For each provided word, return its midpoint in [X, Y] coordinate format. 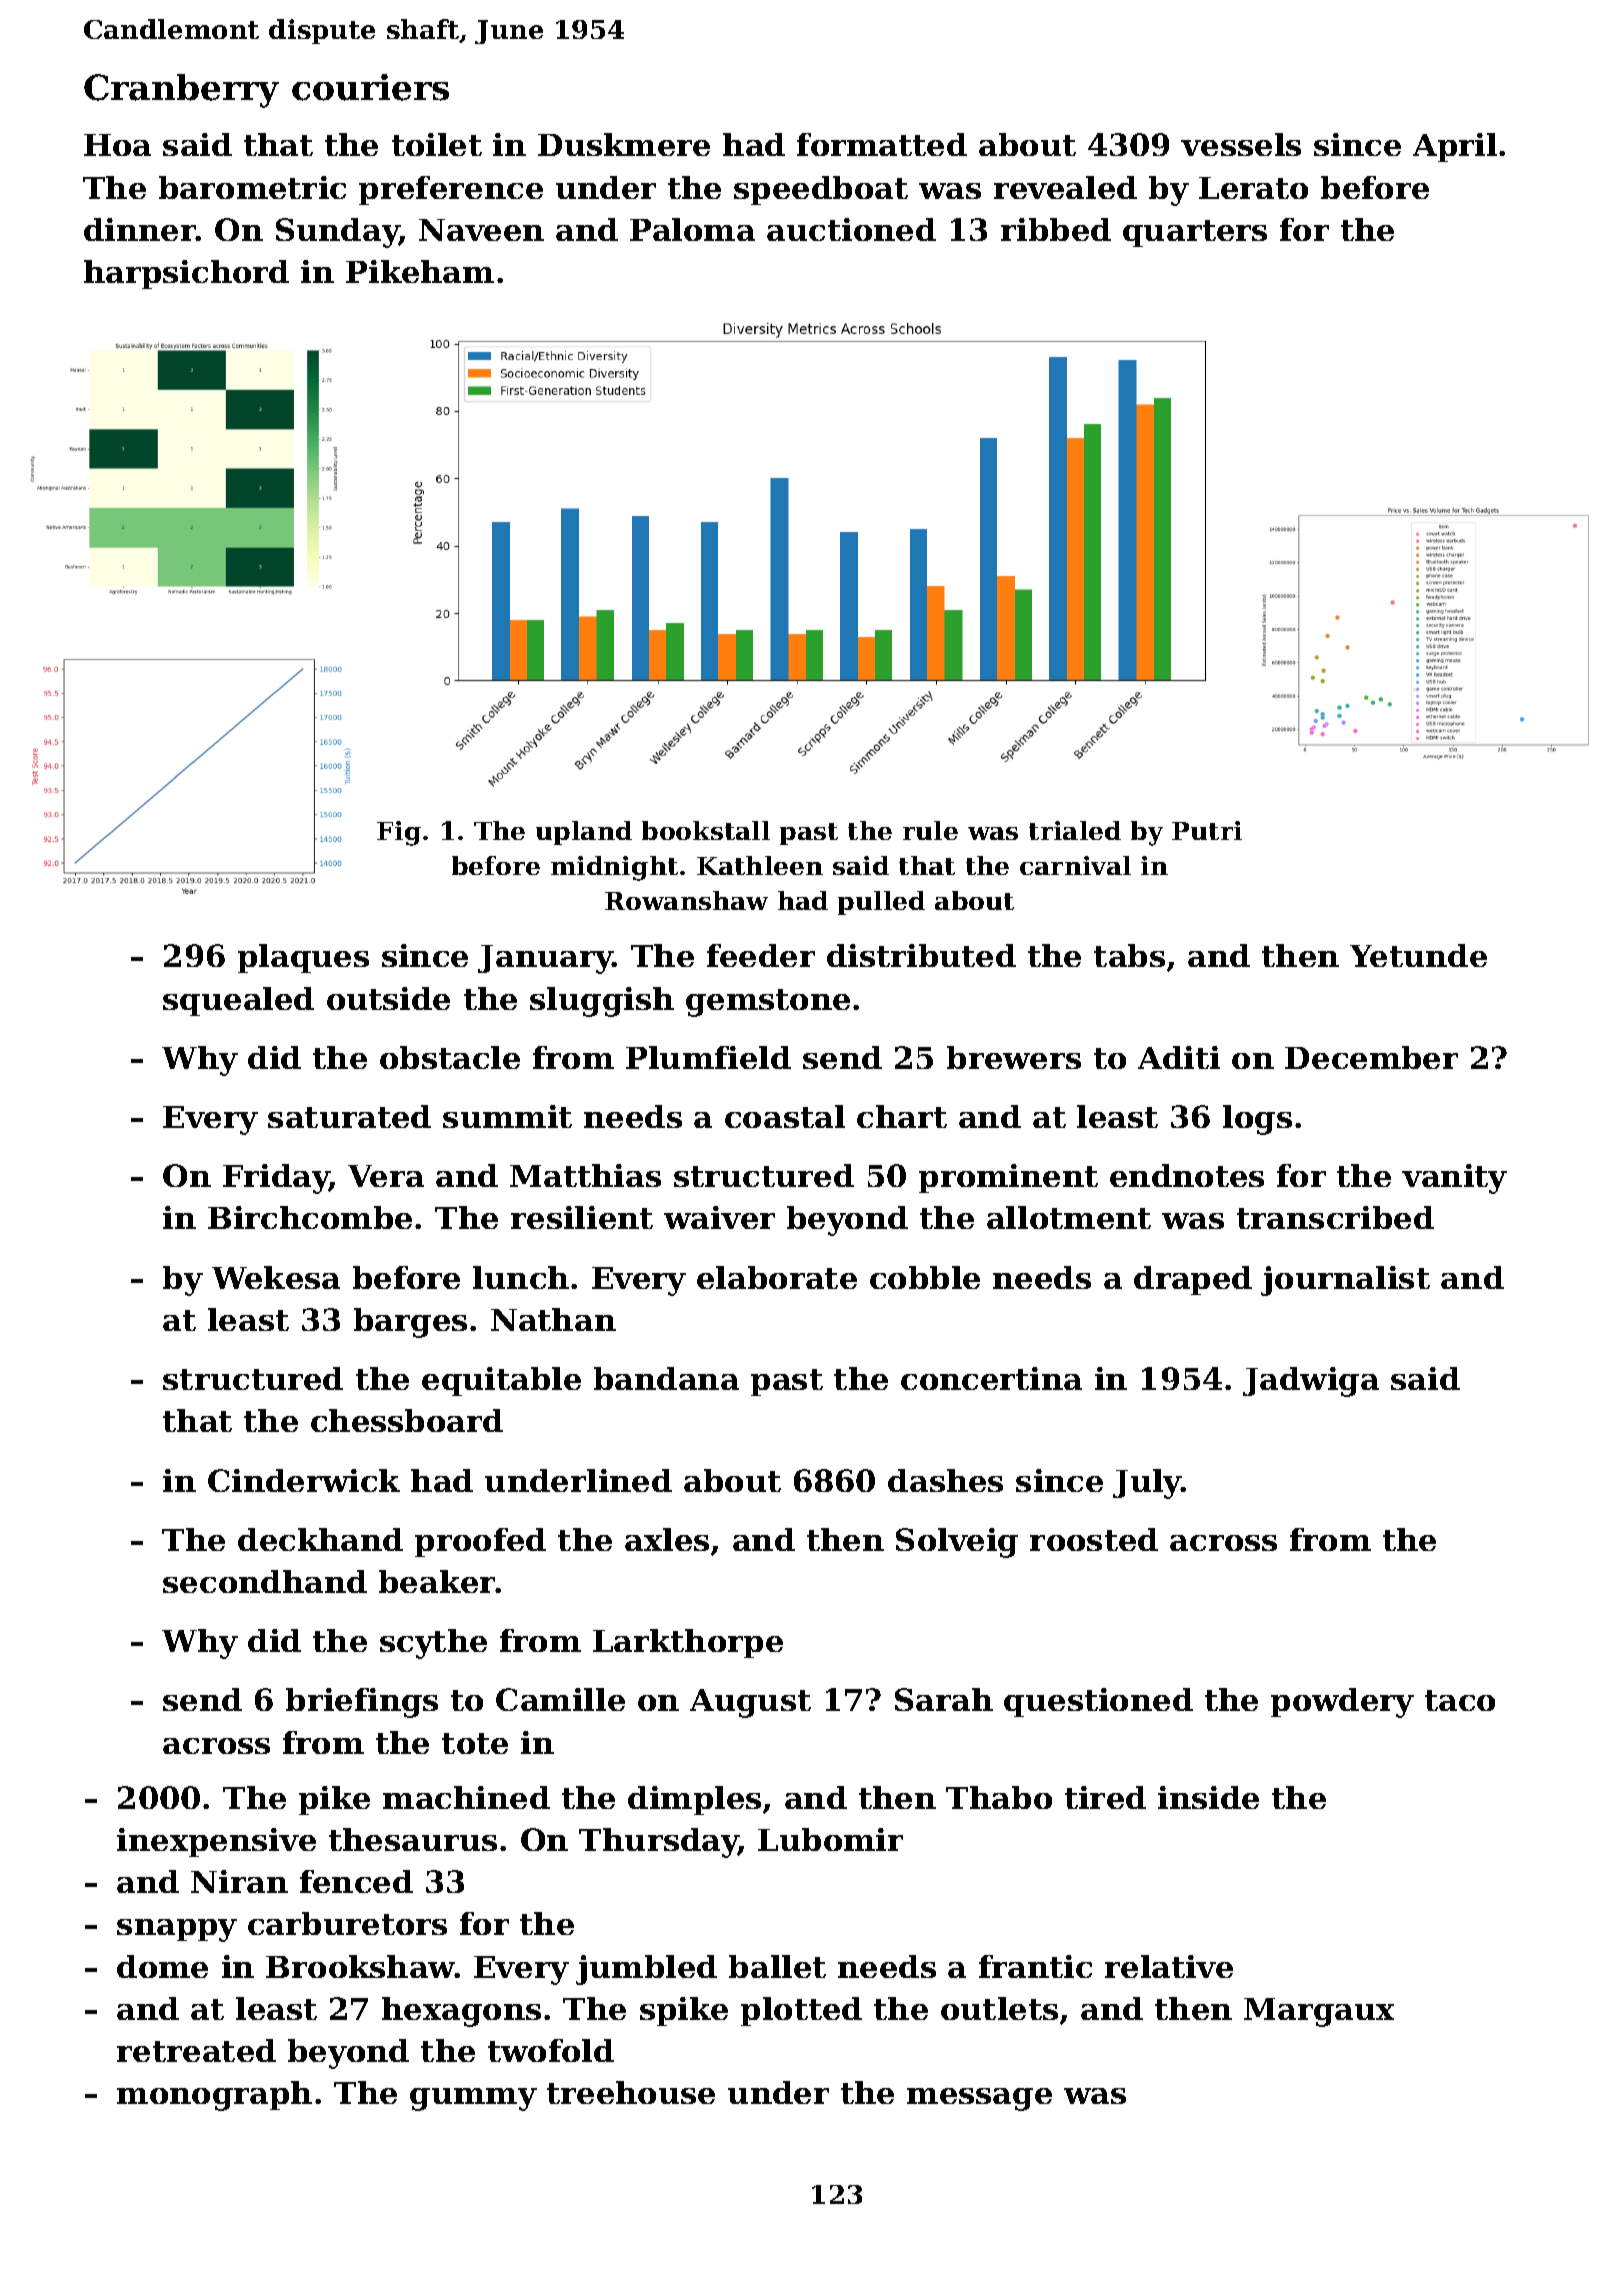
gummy [473, 2099]
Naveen [481, 230]
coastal [785, 1116]
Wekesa [276, 1277]
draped [1193, 1280]
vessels [1241, 144]
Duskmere [624, 144]
